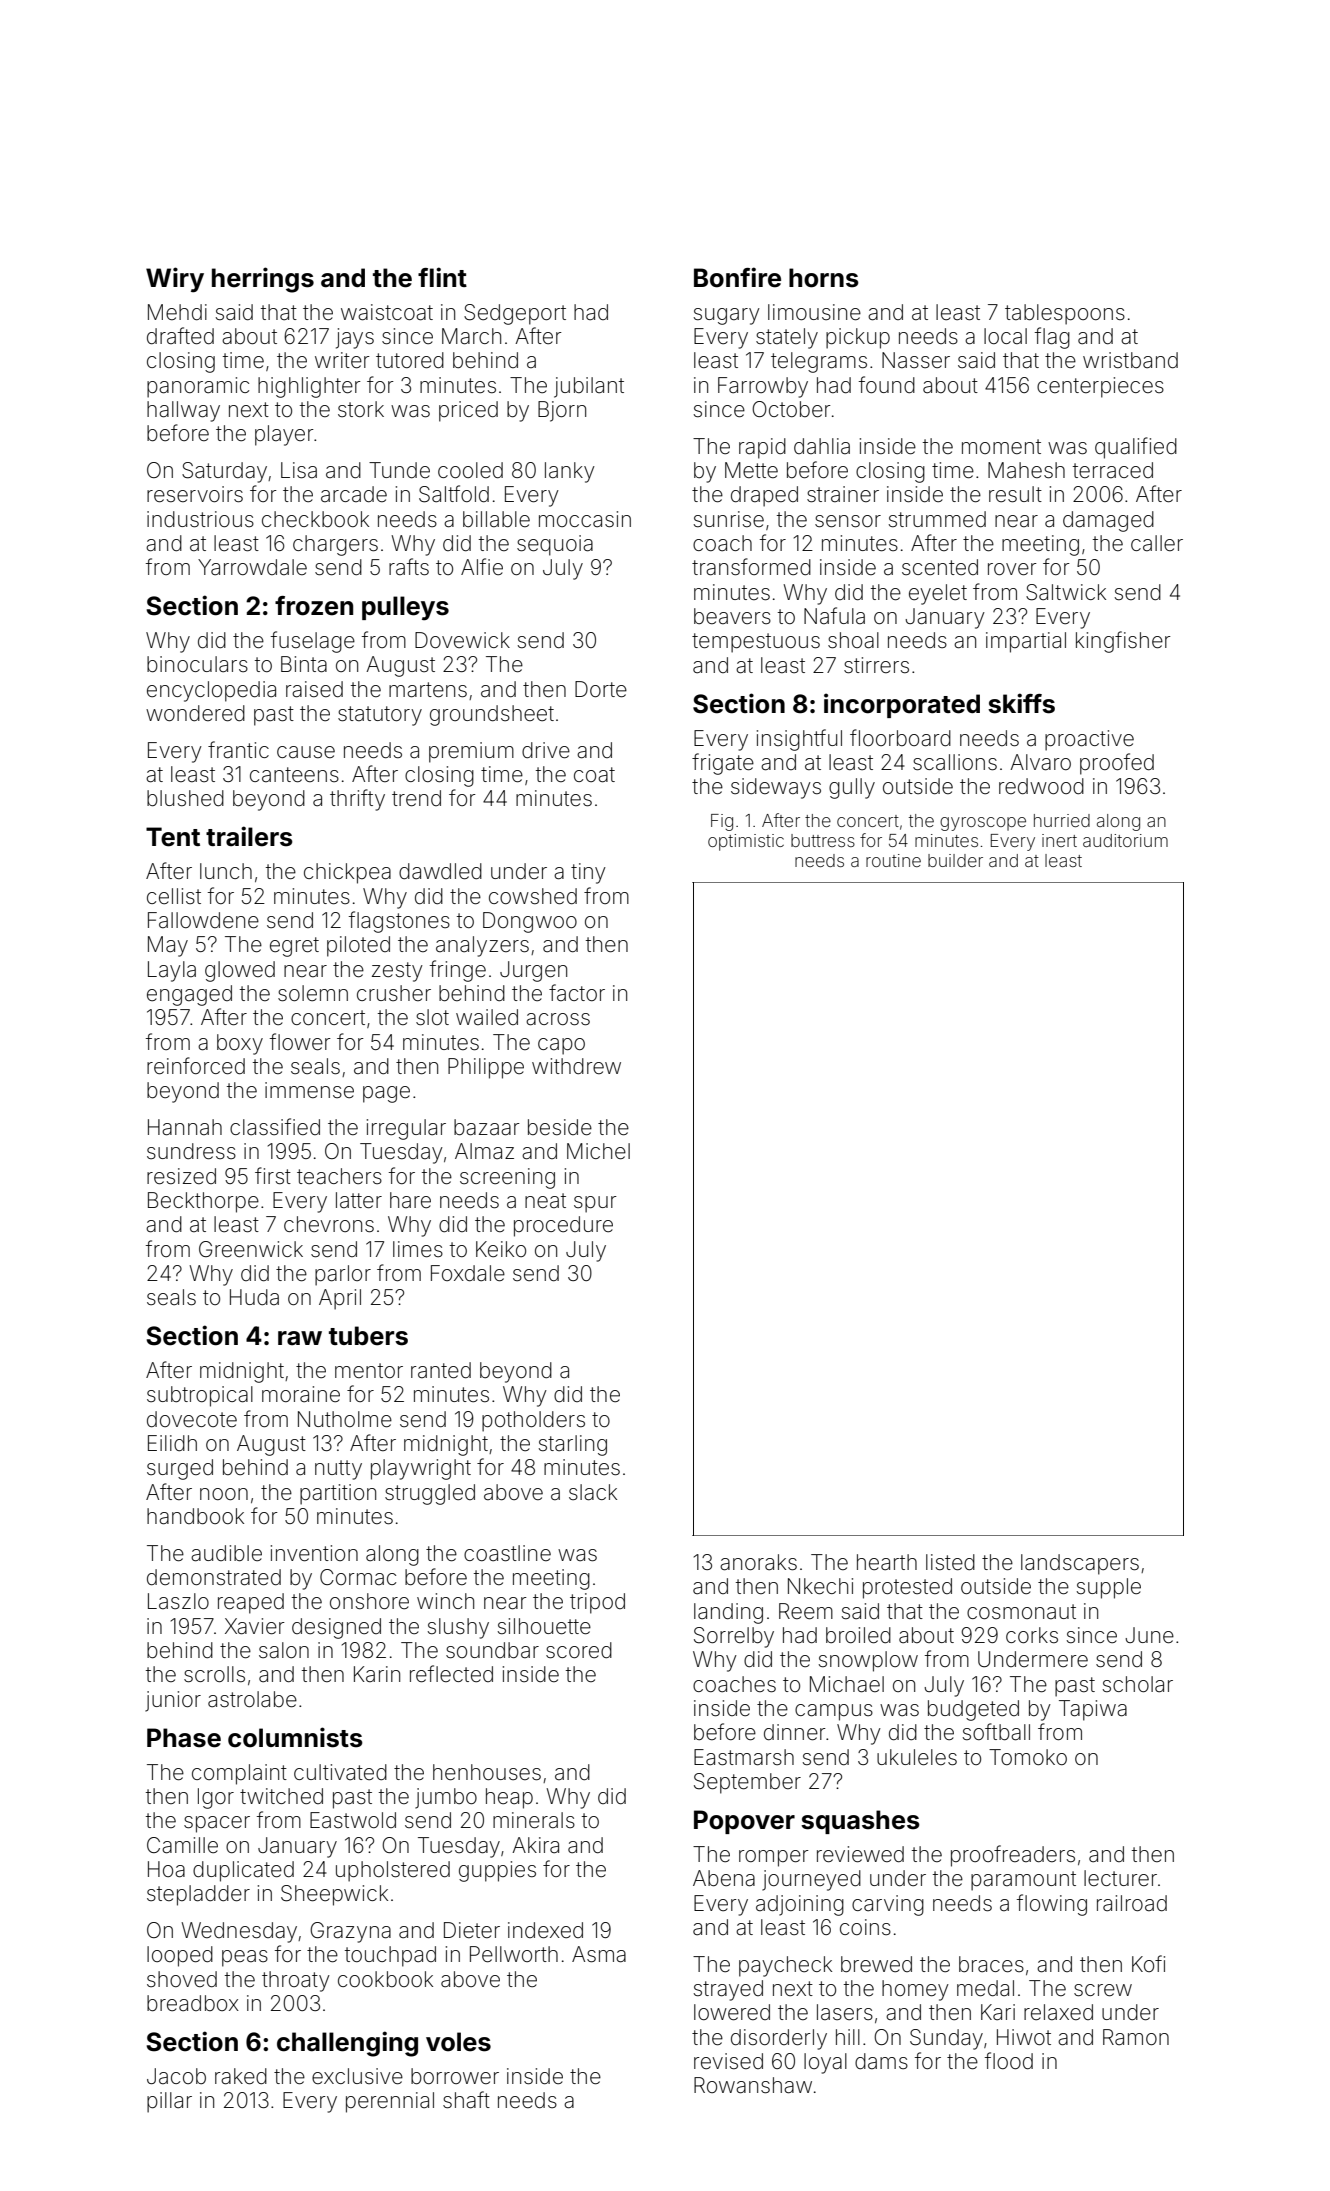  I want to click on auditorium, so click(1125, 840).
